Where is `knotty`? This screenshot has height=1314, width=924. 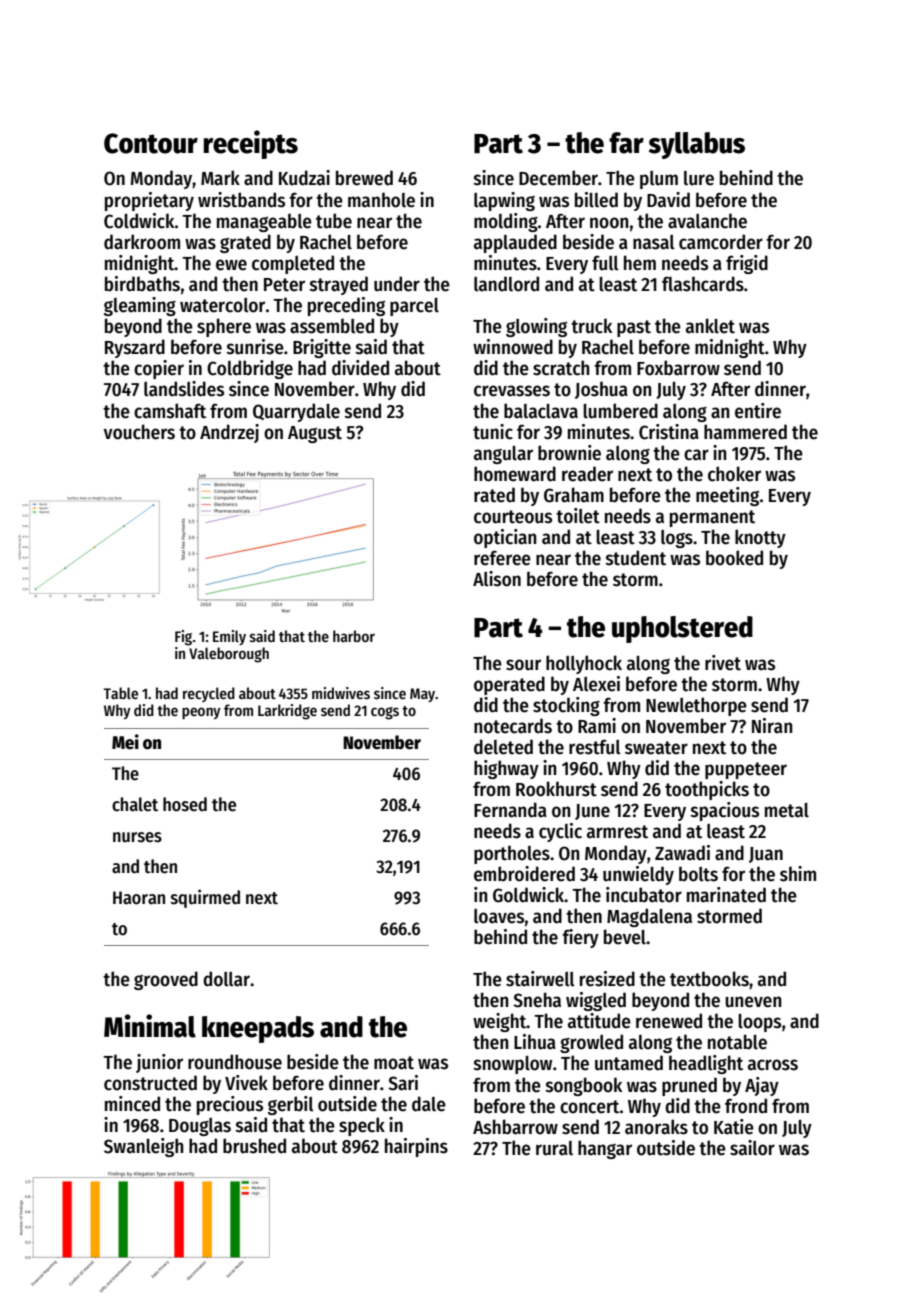 knotty is located at coordinates (760, 538).
